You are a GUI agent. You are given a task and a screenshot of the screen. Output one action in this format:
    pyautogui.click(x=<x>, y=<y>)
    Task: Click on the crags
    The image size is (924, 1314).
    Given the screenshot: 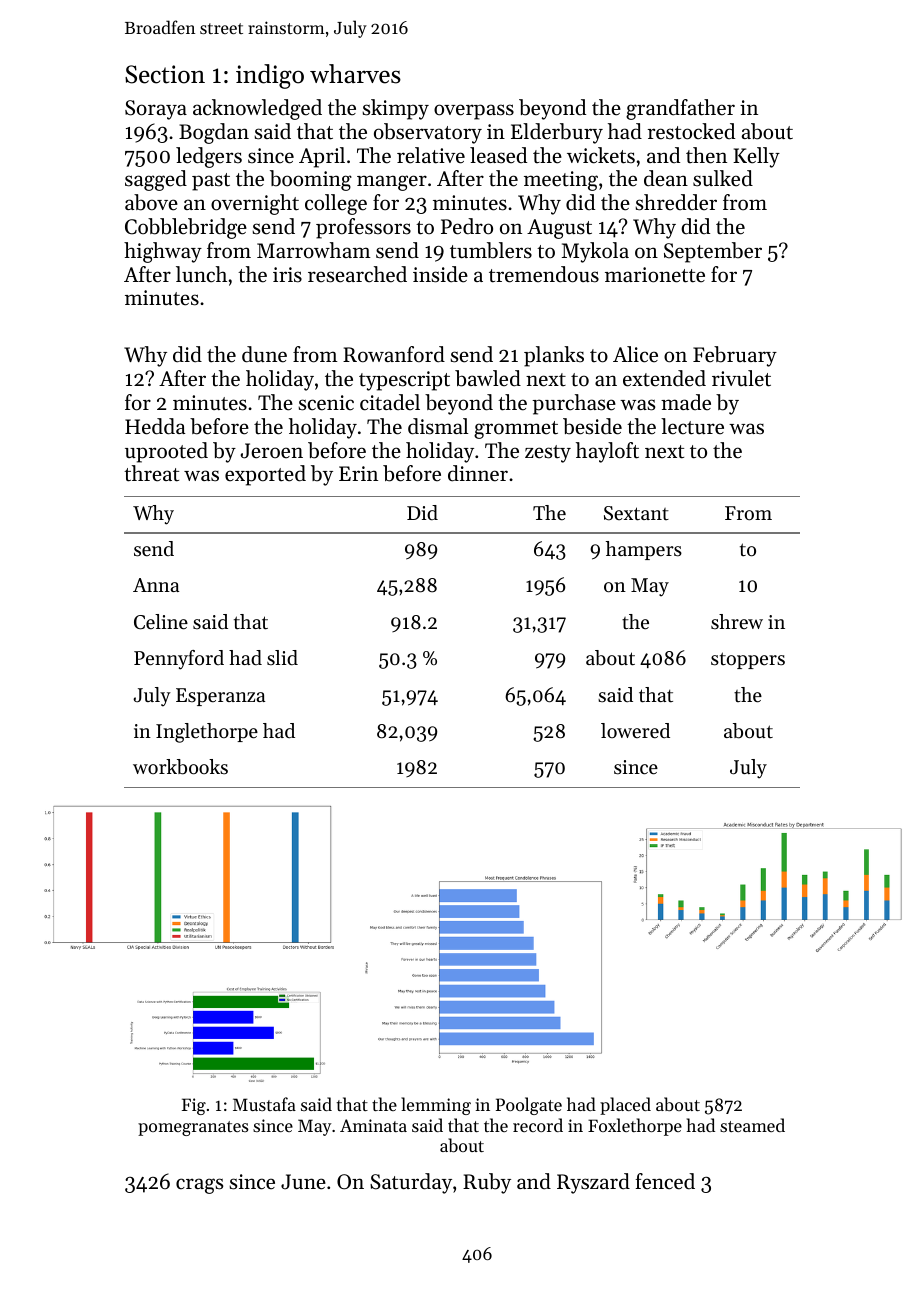 What is the action you would take?
    pyautogui.click(x=199, y=1186)
